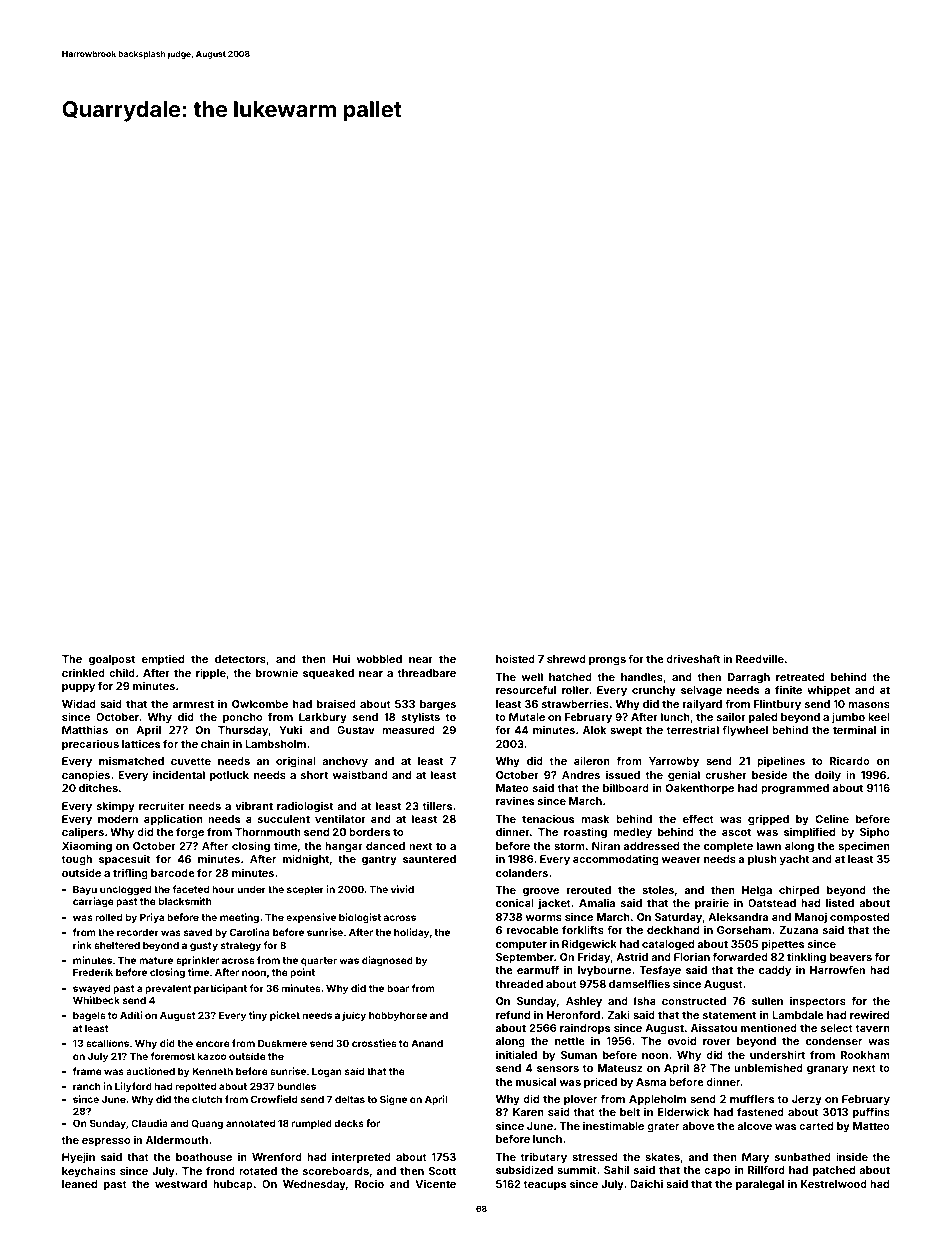 Image resolution: width=952 pixels, height=1233 pixels. Describe the element at coordinates (871, 1112) in the page. I see `puffins` at that location.
